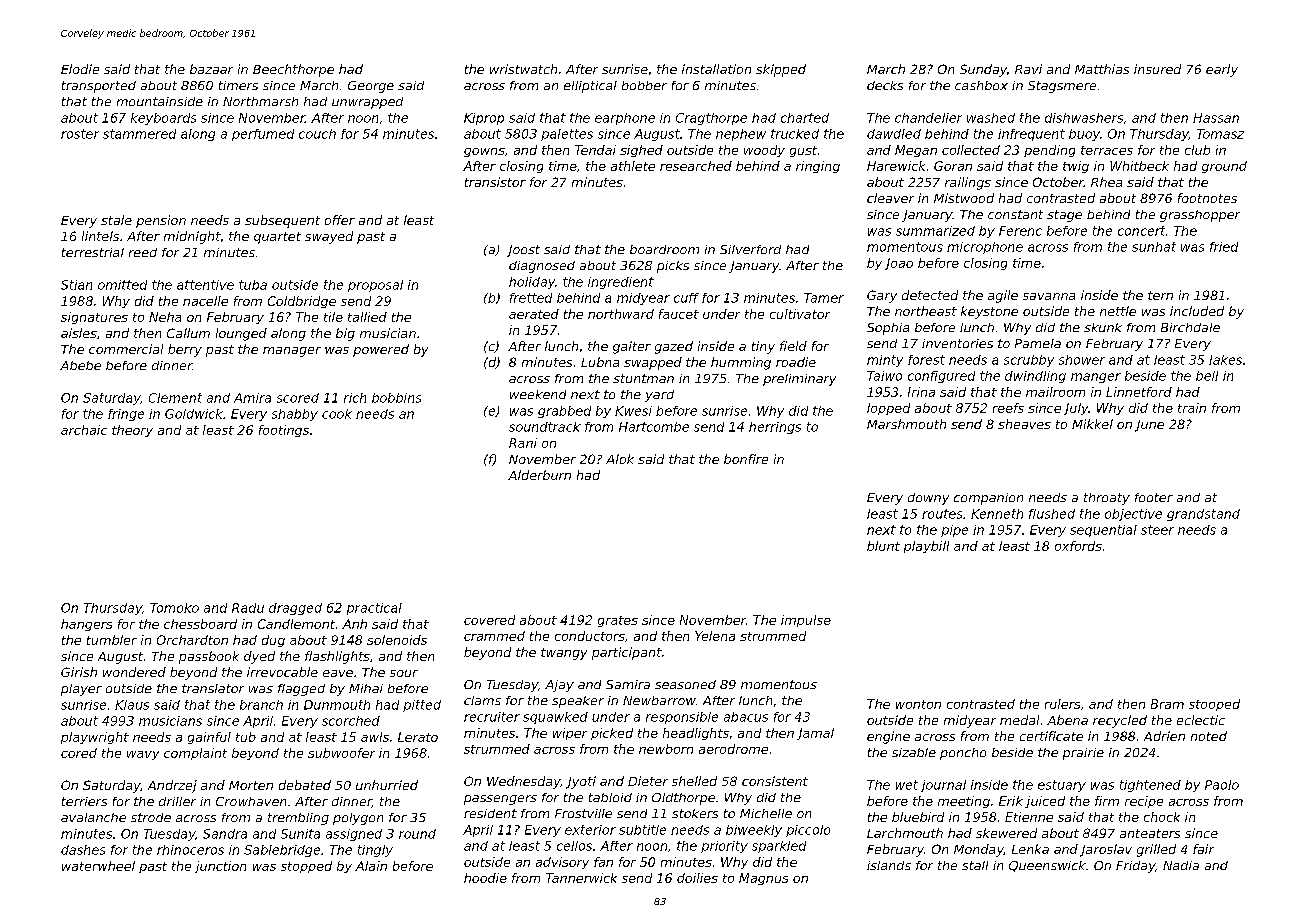 This screenshot has width=1308, height=924. I want to click on covered, so click(489, 620).
